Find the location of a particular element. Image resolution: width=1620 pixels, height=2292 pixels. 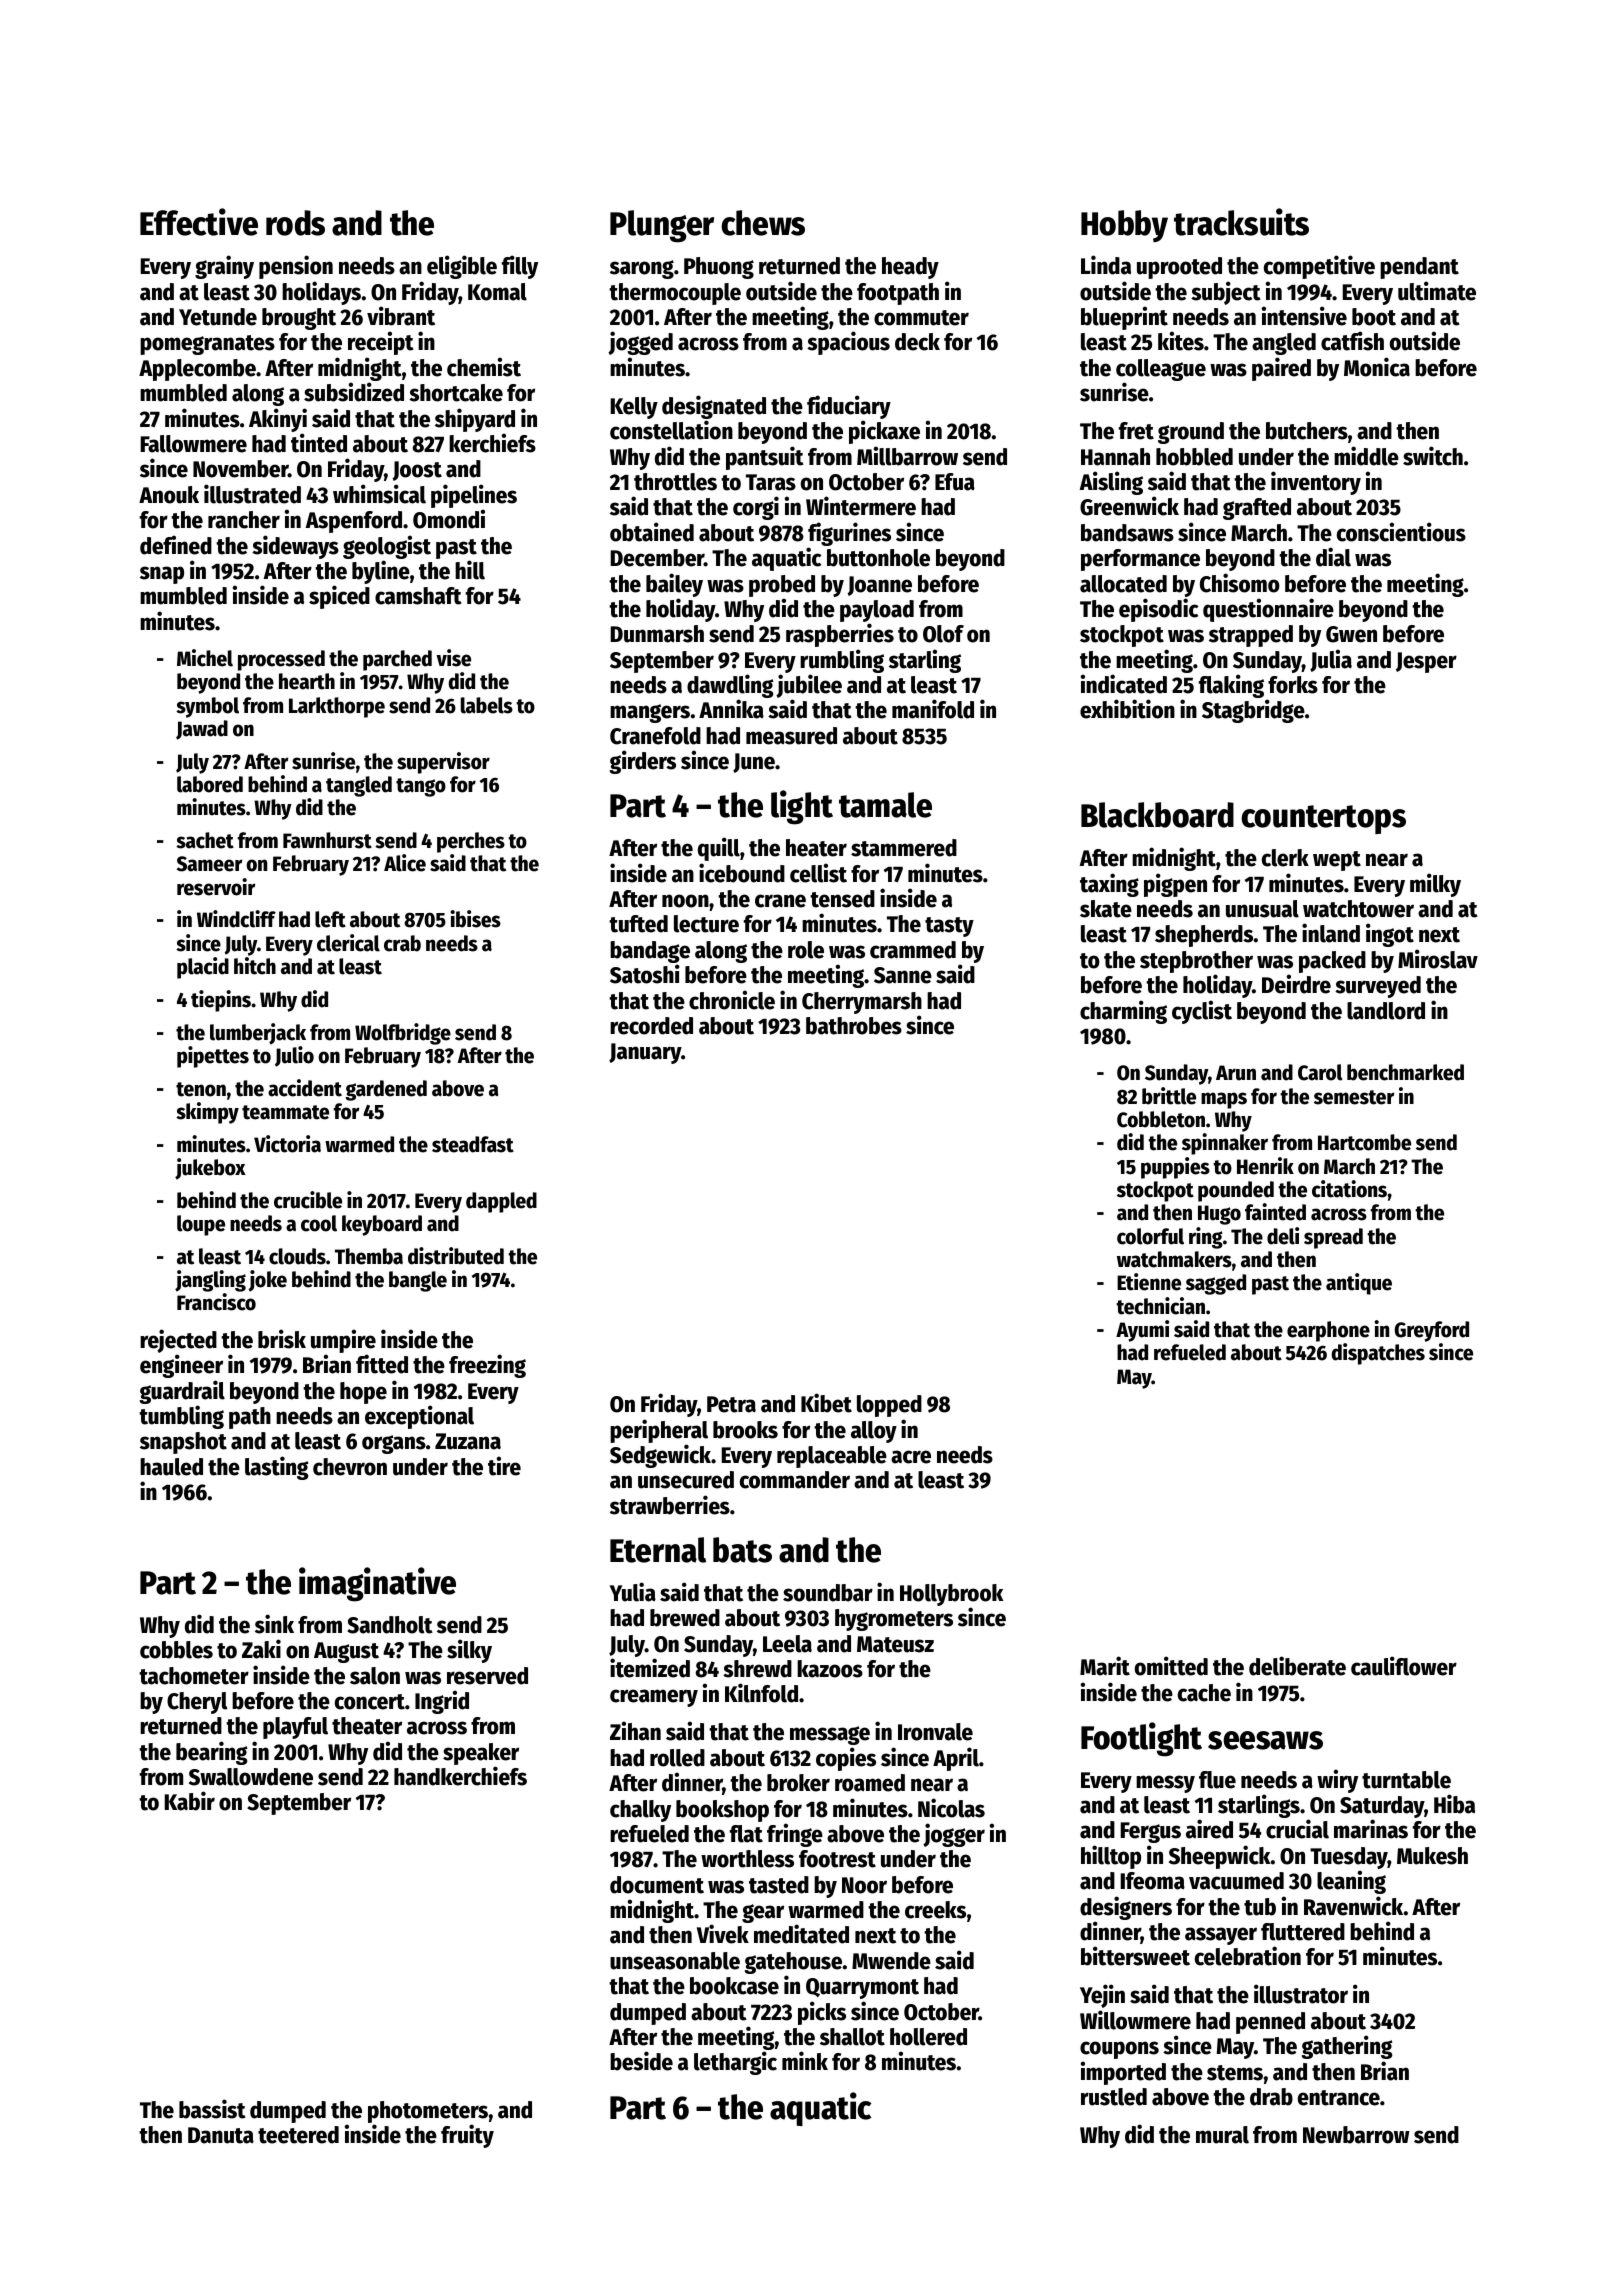

hauled is located at coordinates (171, 1467).
